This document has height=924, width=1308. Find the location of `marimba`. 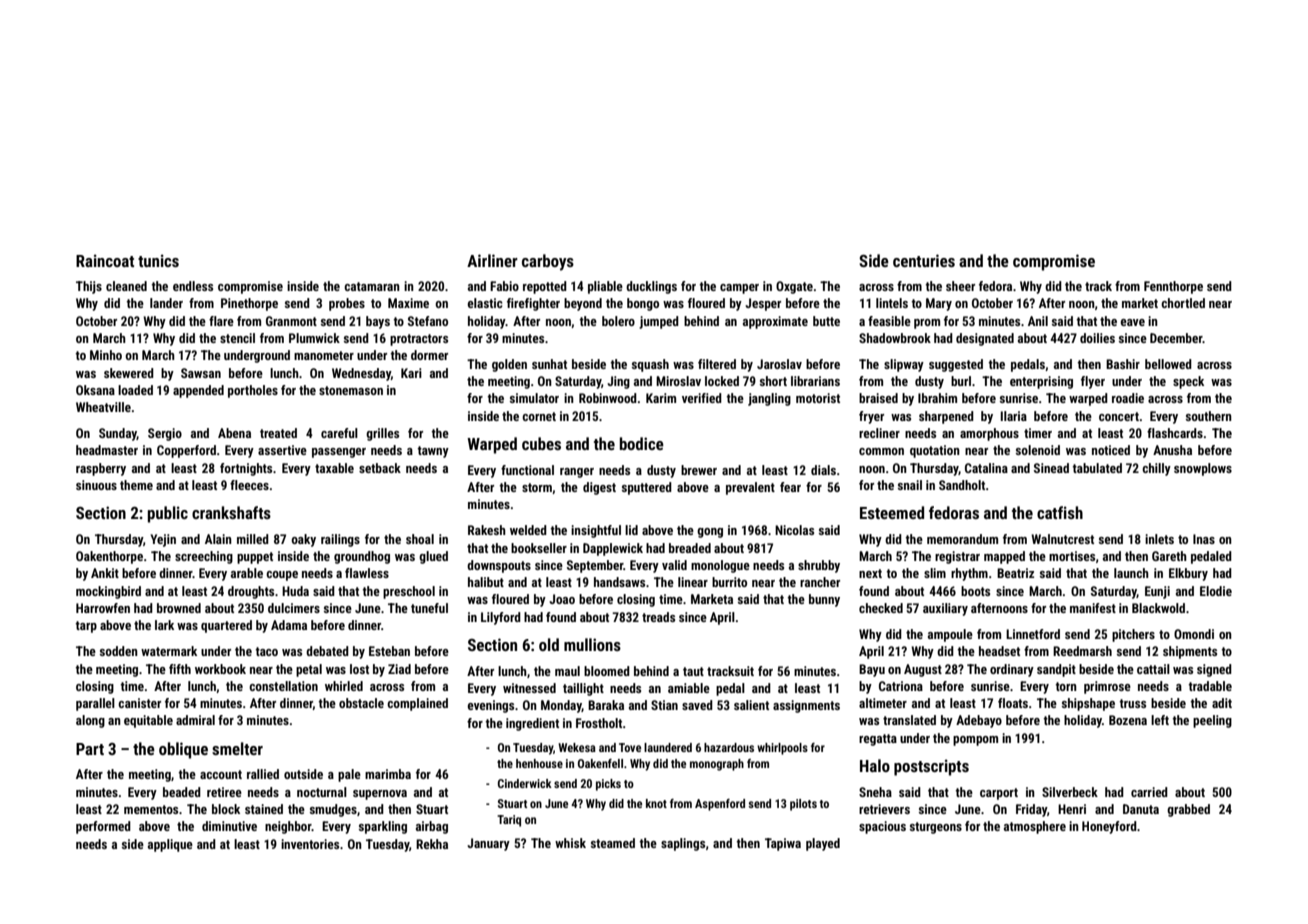

marimba is located at coordinates (388, 774).
